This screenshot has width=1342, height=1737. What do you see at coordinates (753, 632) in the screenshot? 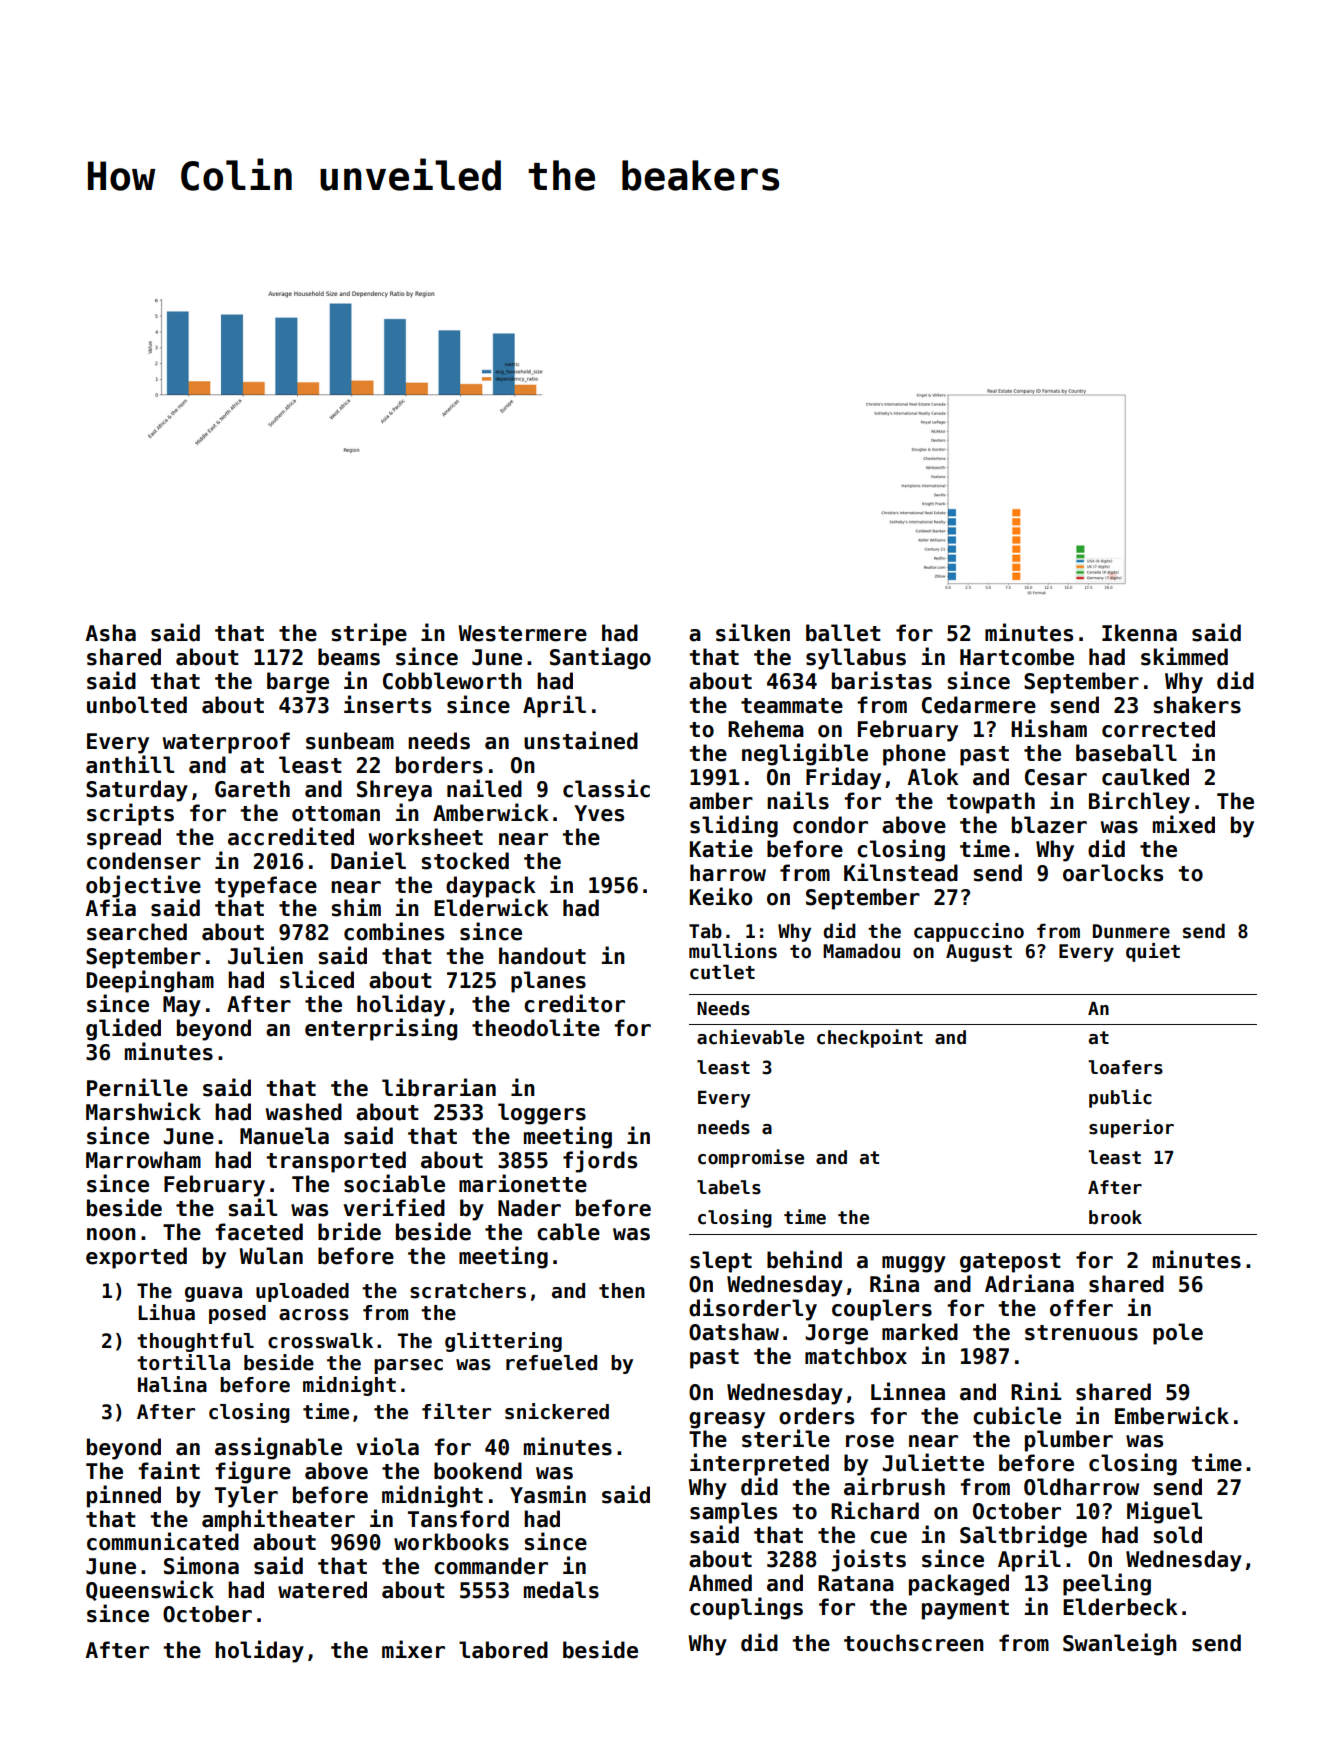
I see `silken` at bounding box center [753, 632].
